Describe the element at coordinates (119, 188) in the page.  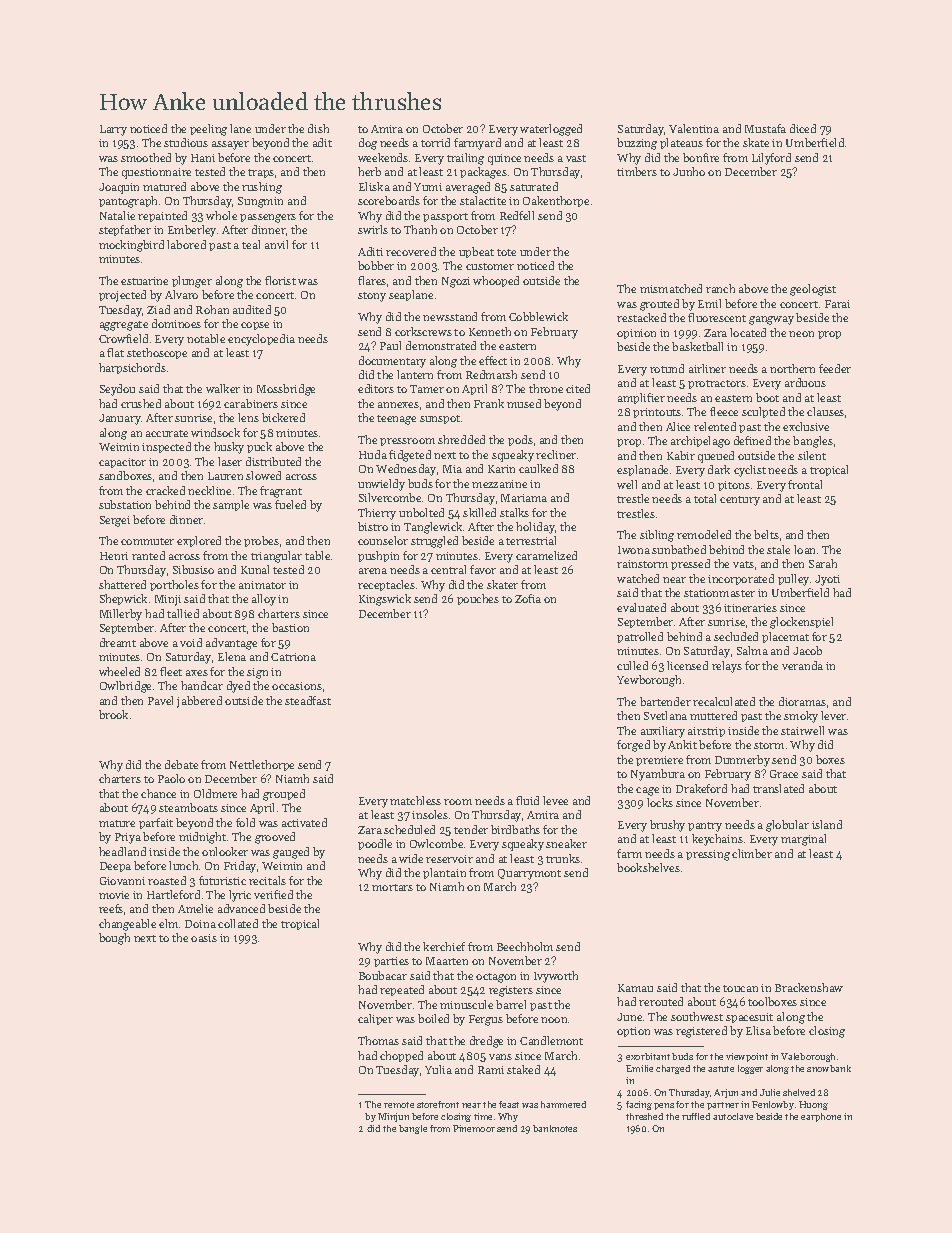
I see `Joaquin` at that location.
